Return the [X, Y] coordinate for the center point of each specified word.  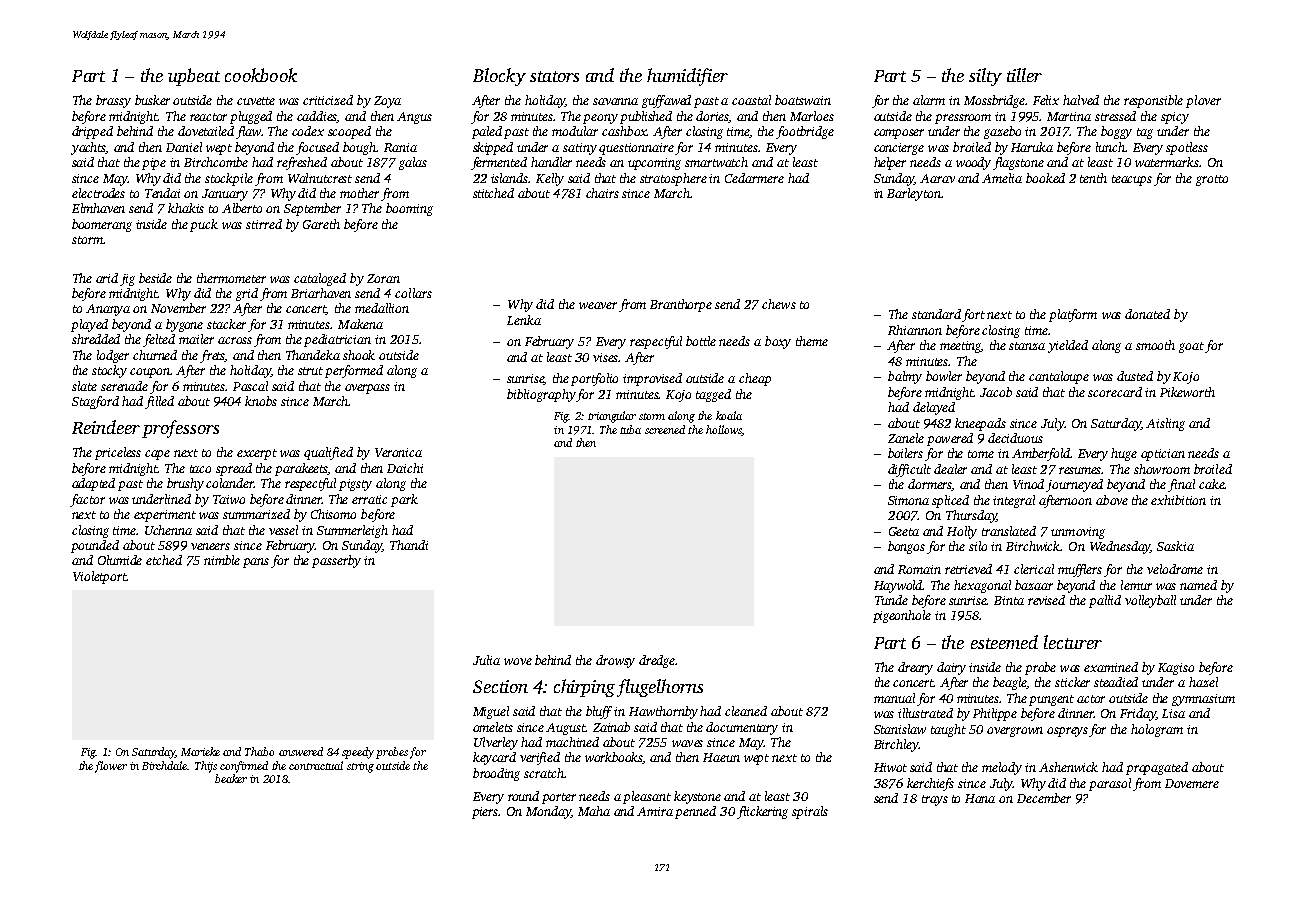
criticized [328, 100]
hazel [1203, 682]
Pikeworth [1187, 392]
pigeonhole [902, 616]
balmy [905, 377]
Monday [548, 812]
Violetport [100, 577]
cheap [755, 379]
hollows [723, 429]
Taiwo [229, 499]
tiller [1024, 75]
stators [554, 76]
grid [247, 294]
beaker [231, 778]
